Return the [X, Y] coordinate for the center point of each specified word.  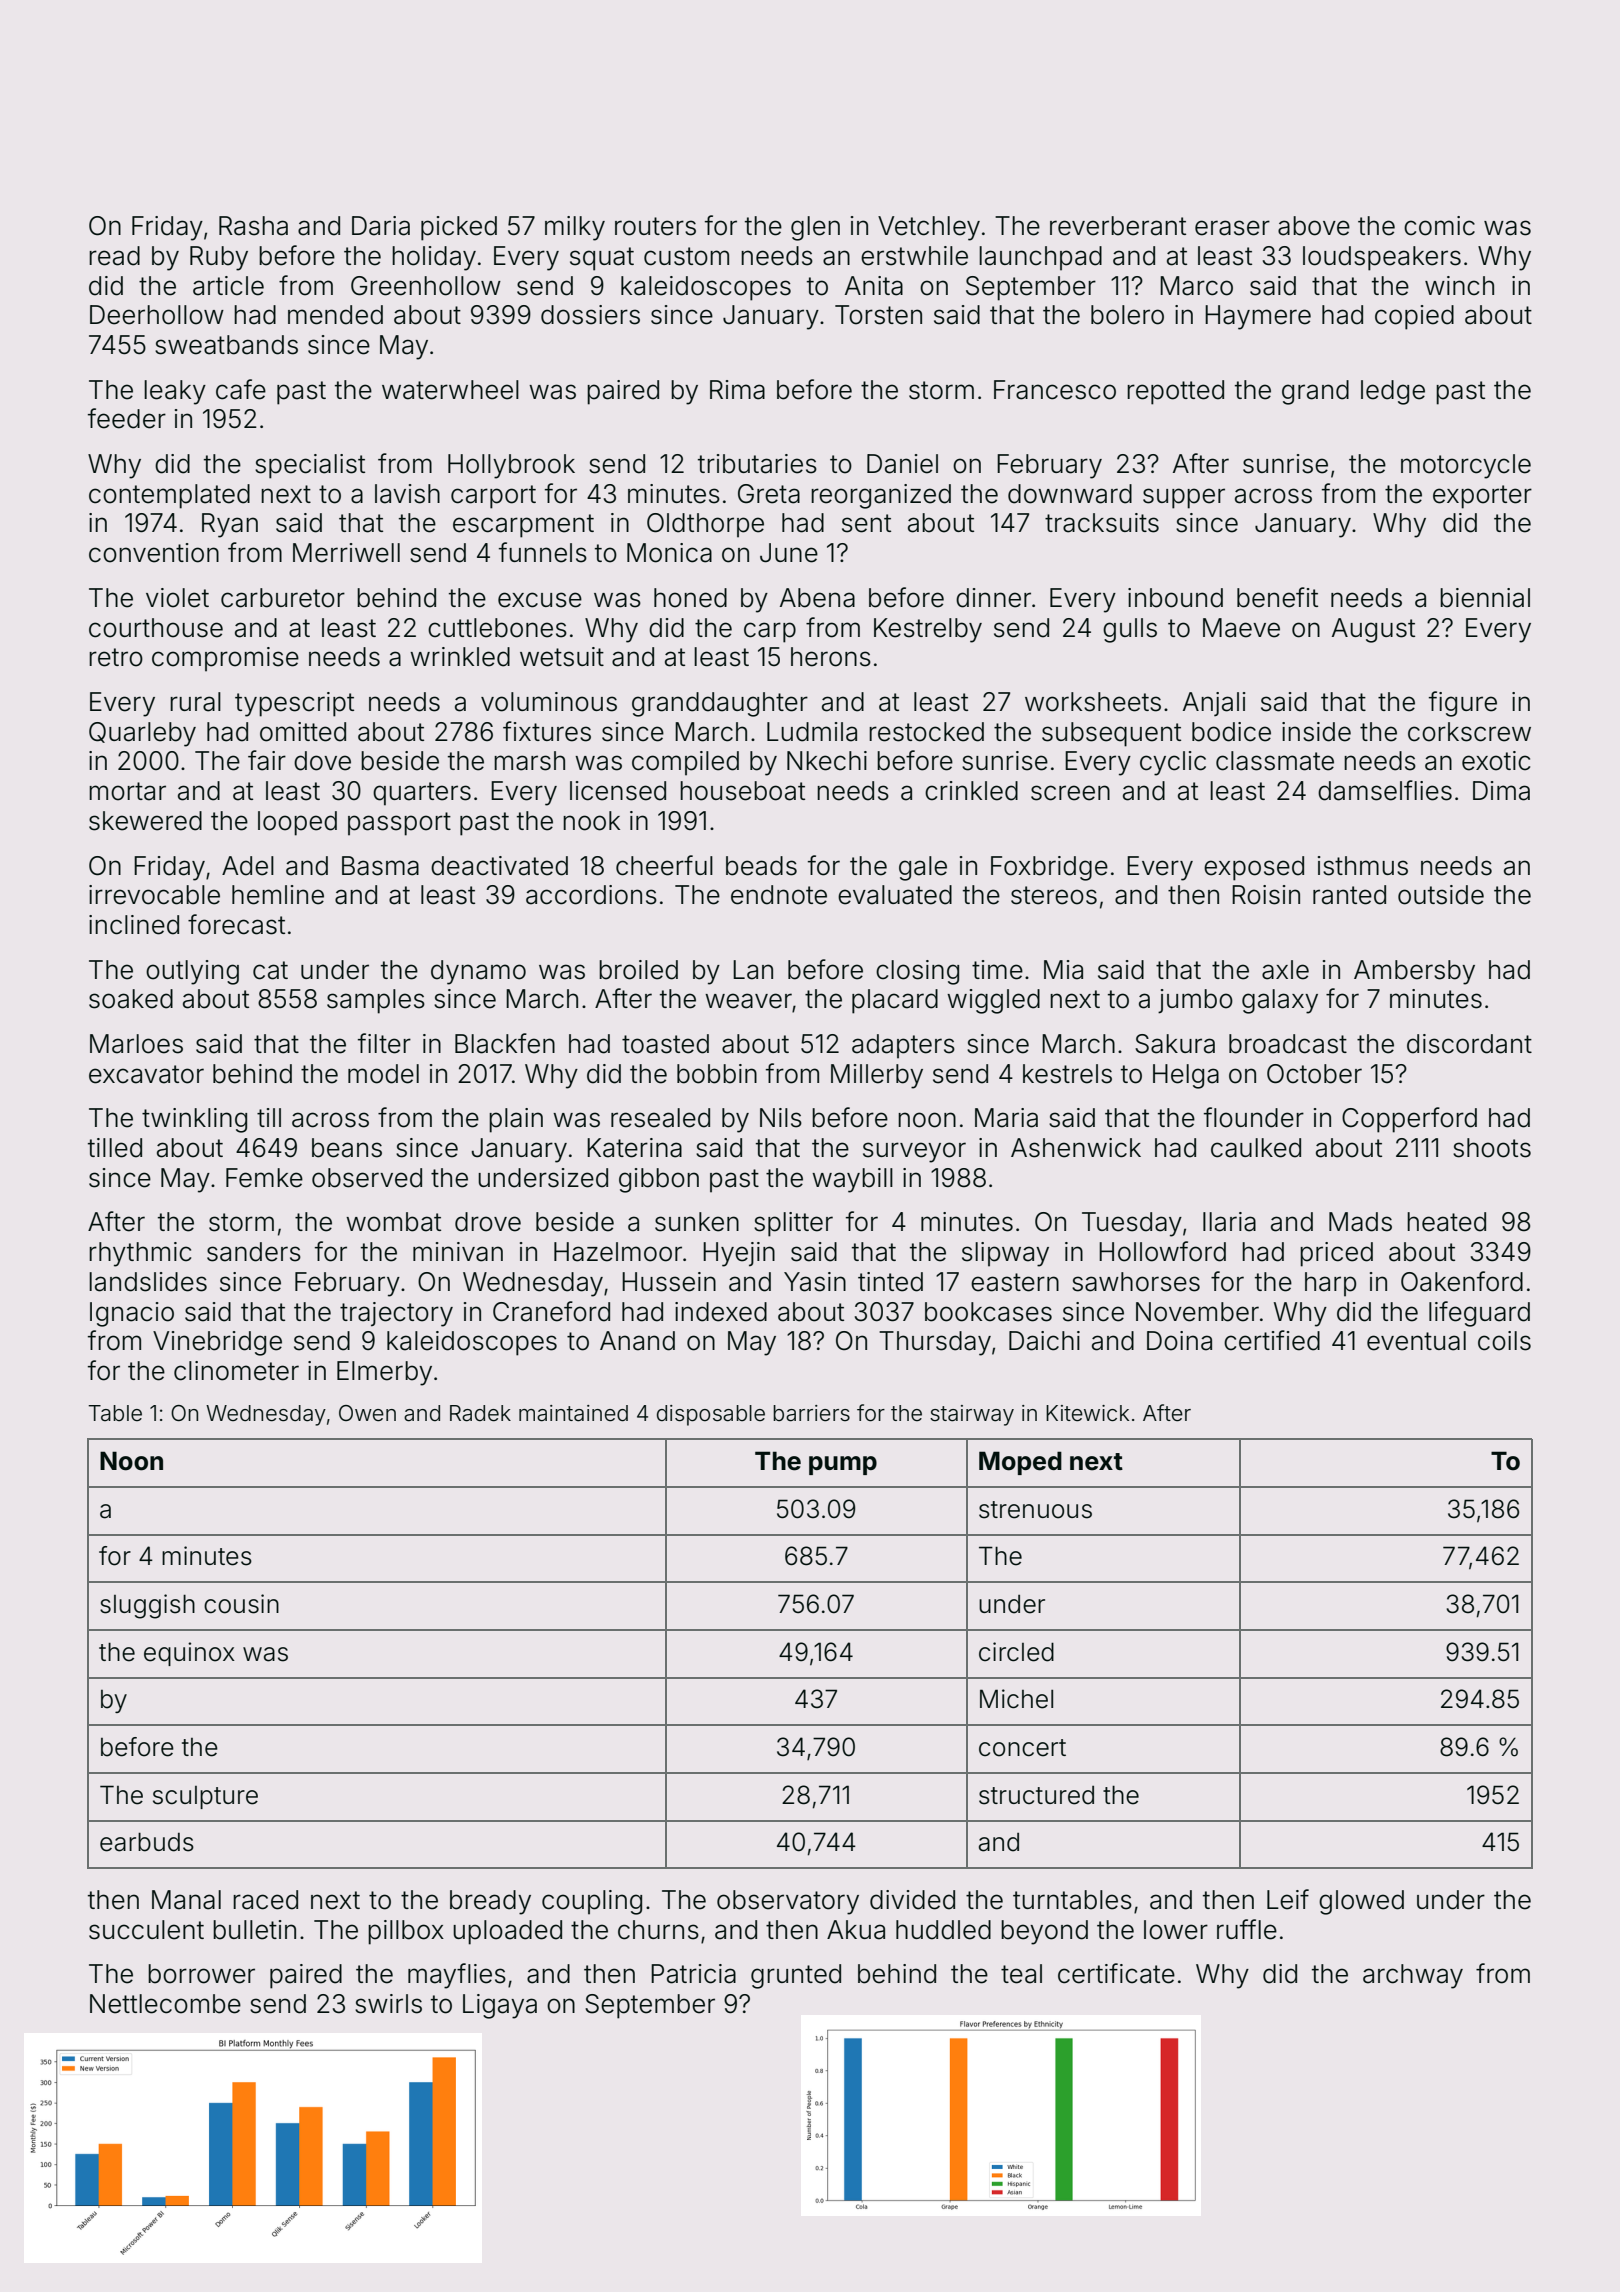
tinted [890, 1282]
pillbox [406, 1932]
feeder [127, 418]
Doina [1179, 1341]
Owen [367, 1413]
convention [154, 553]
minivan [458, 1252]
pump [843, 1465]
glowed [1361, 1902]
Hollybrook [511, 466]
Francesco [1055, 390]
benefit [1277, 597]
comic [1439, 226]
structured [1036, 1795]
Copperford [1409, 1120]
